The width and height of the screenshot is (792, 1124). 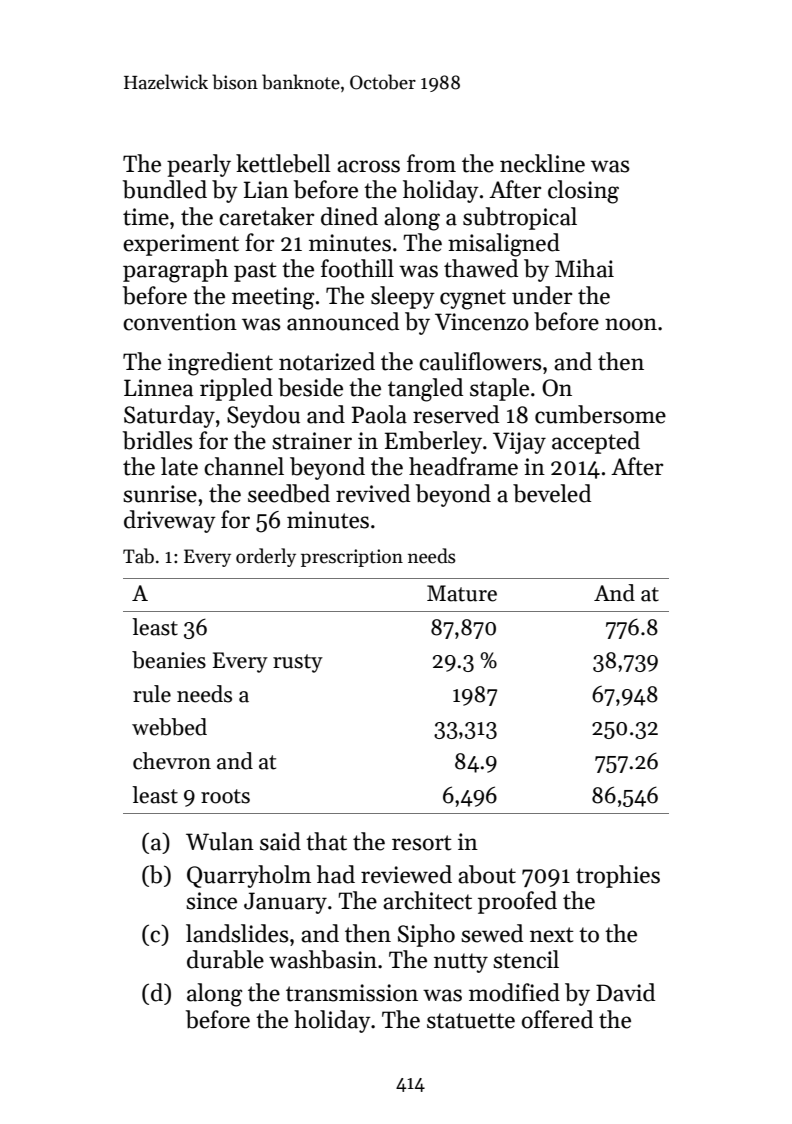 I want to click on seedbed, so click(x=289, y=493).
